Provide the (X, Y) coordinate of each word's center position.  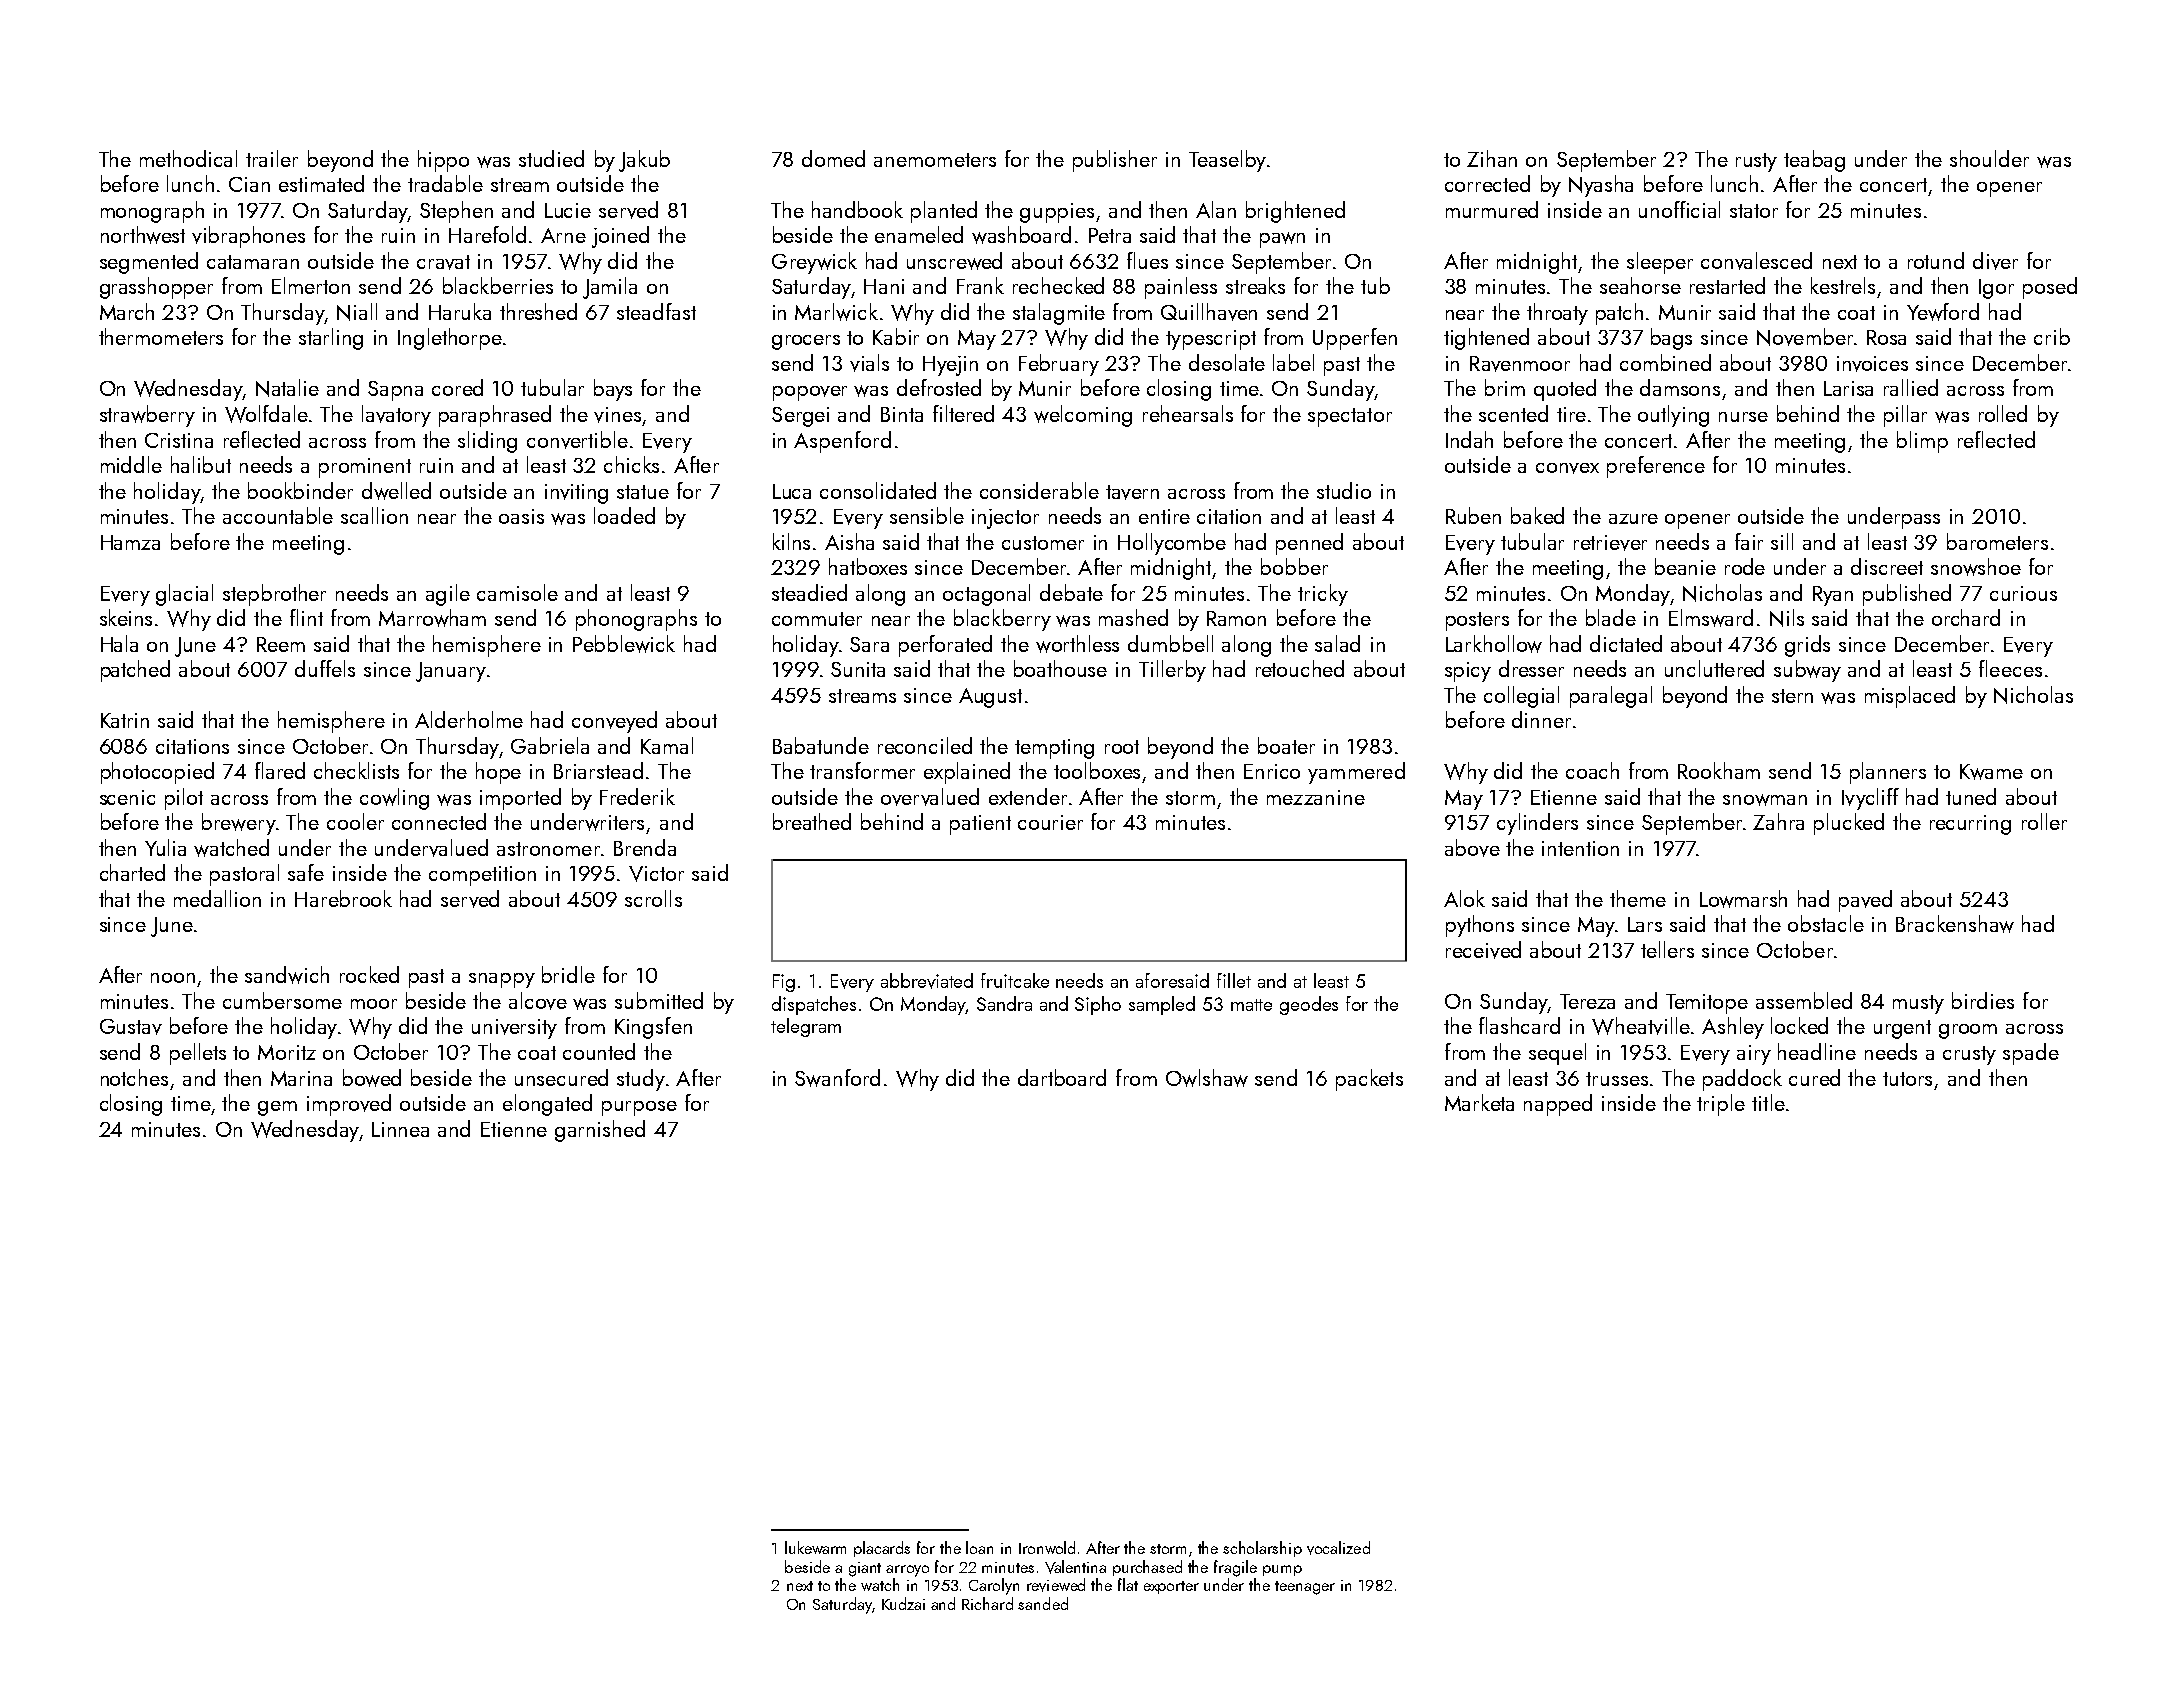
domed (833, 158)
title (1768, 1102)
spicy (1468, 672)
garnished (600, 1131)
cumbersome (282, 1000)
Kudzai (903, 1603)
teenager (1305, 1588)
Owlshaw (1207, 1078)
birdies (1983, 1000)
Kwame (1991, 772)
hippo (443, 161)
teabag (1814, 161)
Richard (987, 1603)
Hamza (130, 542)
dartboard (1062, 1077)
